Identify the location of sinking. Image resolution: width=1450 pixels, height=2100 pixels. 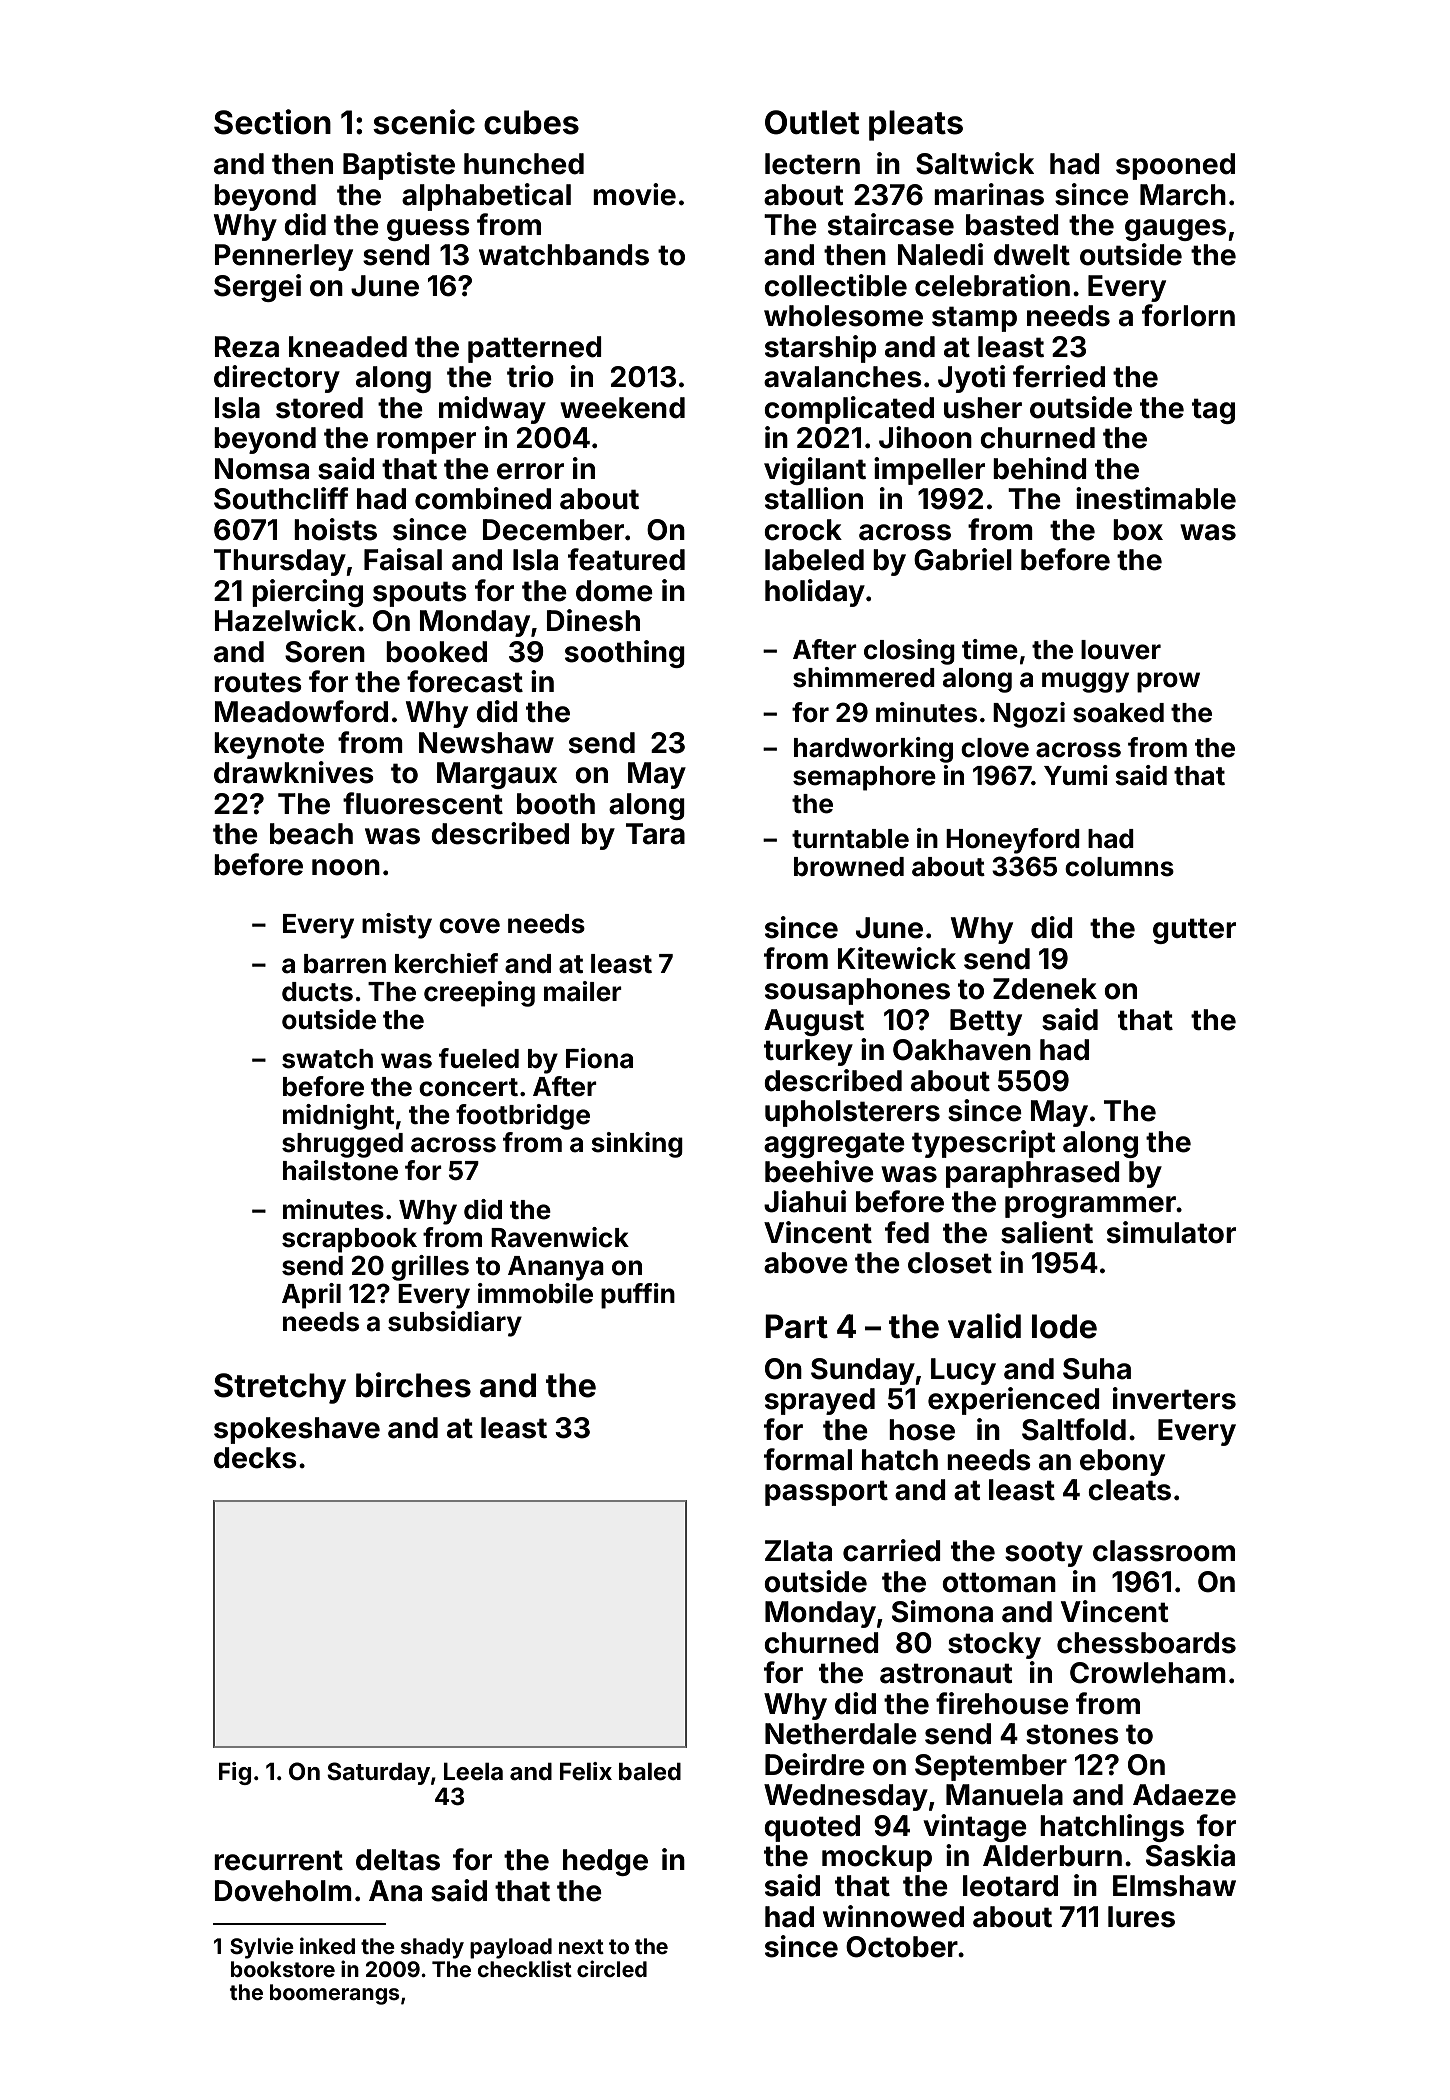
(637, 1145).
